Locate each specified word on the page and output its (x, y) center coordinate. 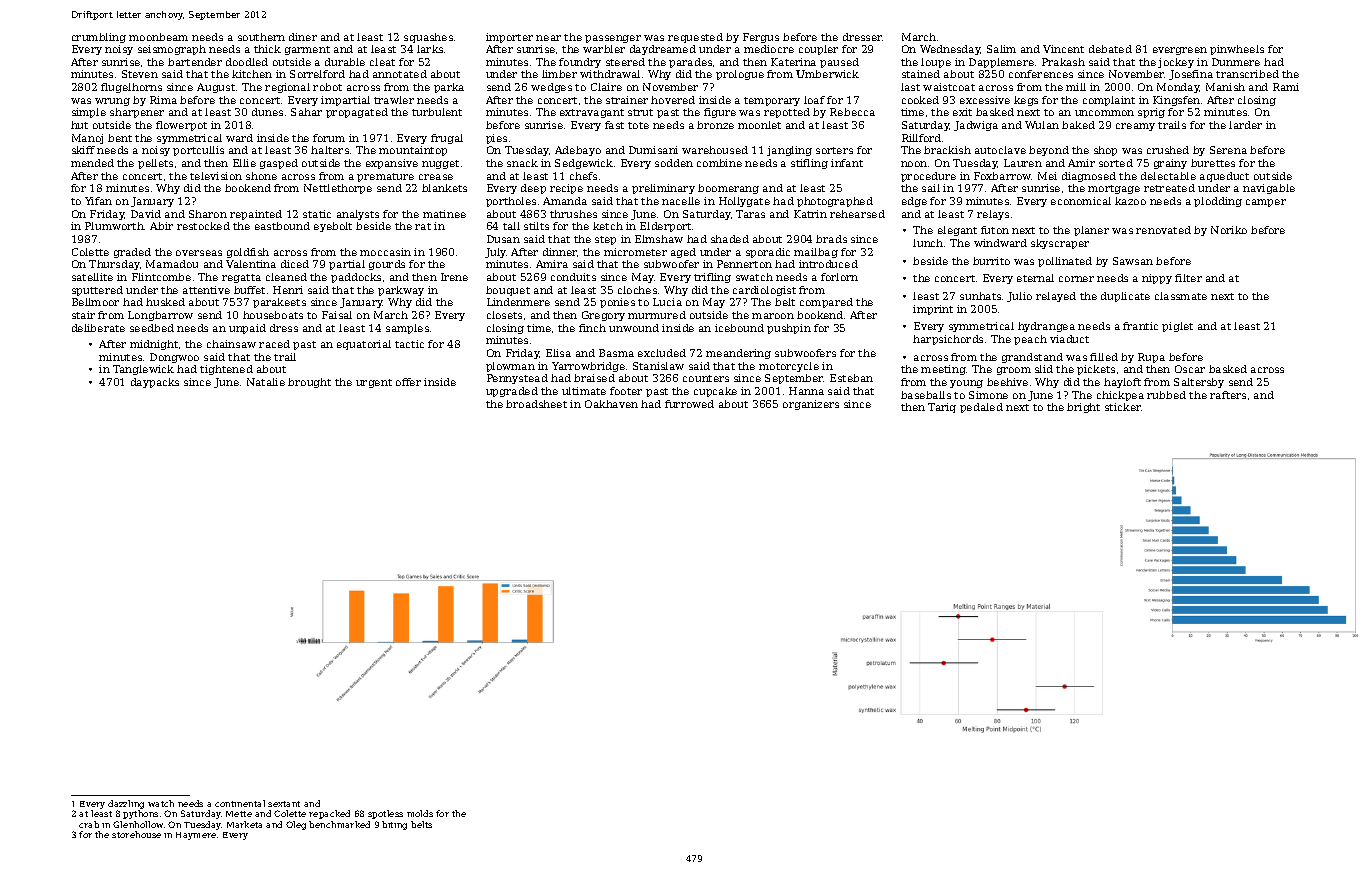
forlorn (839, 277)
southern (261, 37)
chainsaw (231, 344)
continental (240, 803)
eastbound (282, 226)
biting (394, 825)
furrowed (689, 404)
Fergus (761, 38)
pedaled (981, 408)
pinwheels (1237, 50)
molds (420, 813)
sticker (1123, 407)
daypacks (155, 383)
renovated (1163, 230)
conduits (573, 277)
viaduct (1069, 339)
